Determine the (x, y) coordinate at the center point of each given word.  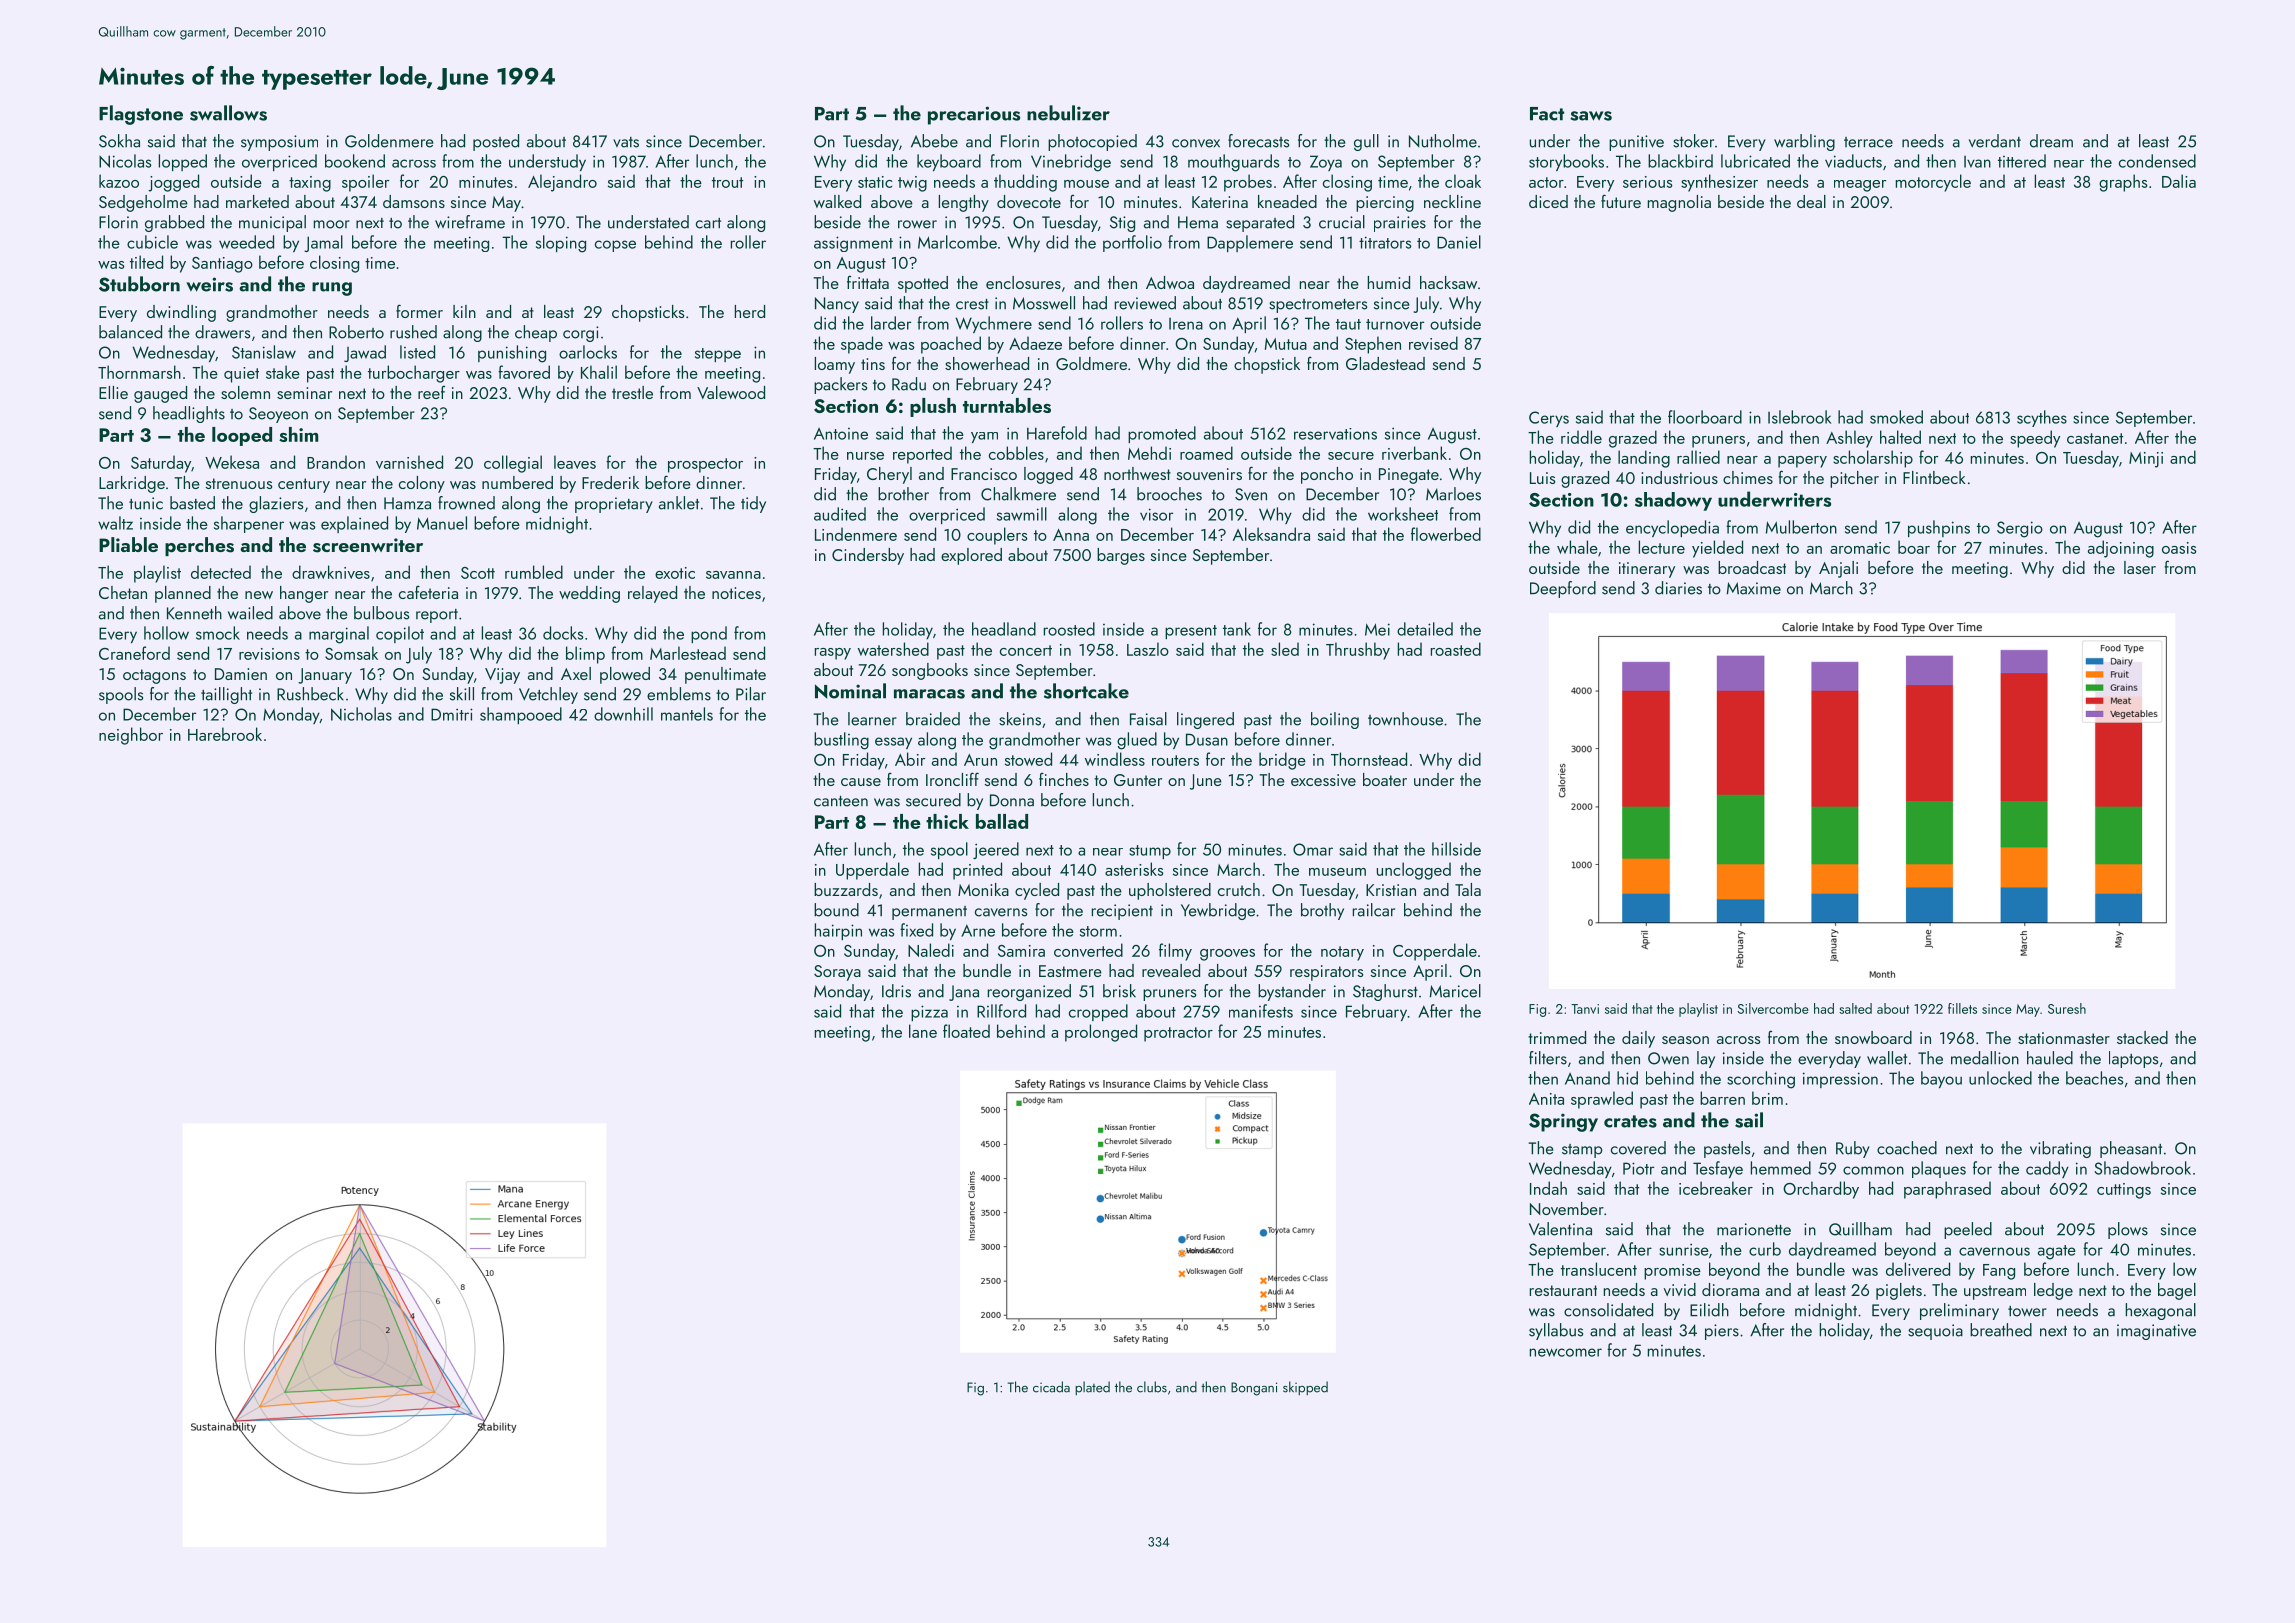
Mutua (1286, 344)
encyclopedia (1672, 528)
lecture (1662, 547)
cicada (1051, 1387)
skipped (1305, 1388)
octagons (154, 676)
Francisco (984, 474)
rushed (413, 332)
